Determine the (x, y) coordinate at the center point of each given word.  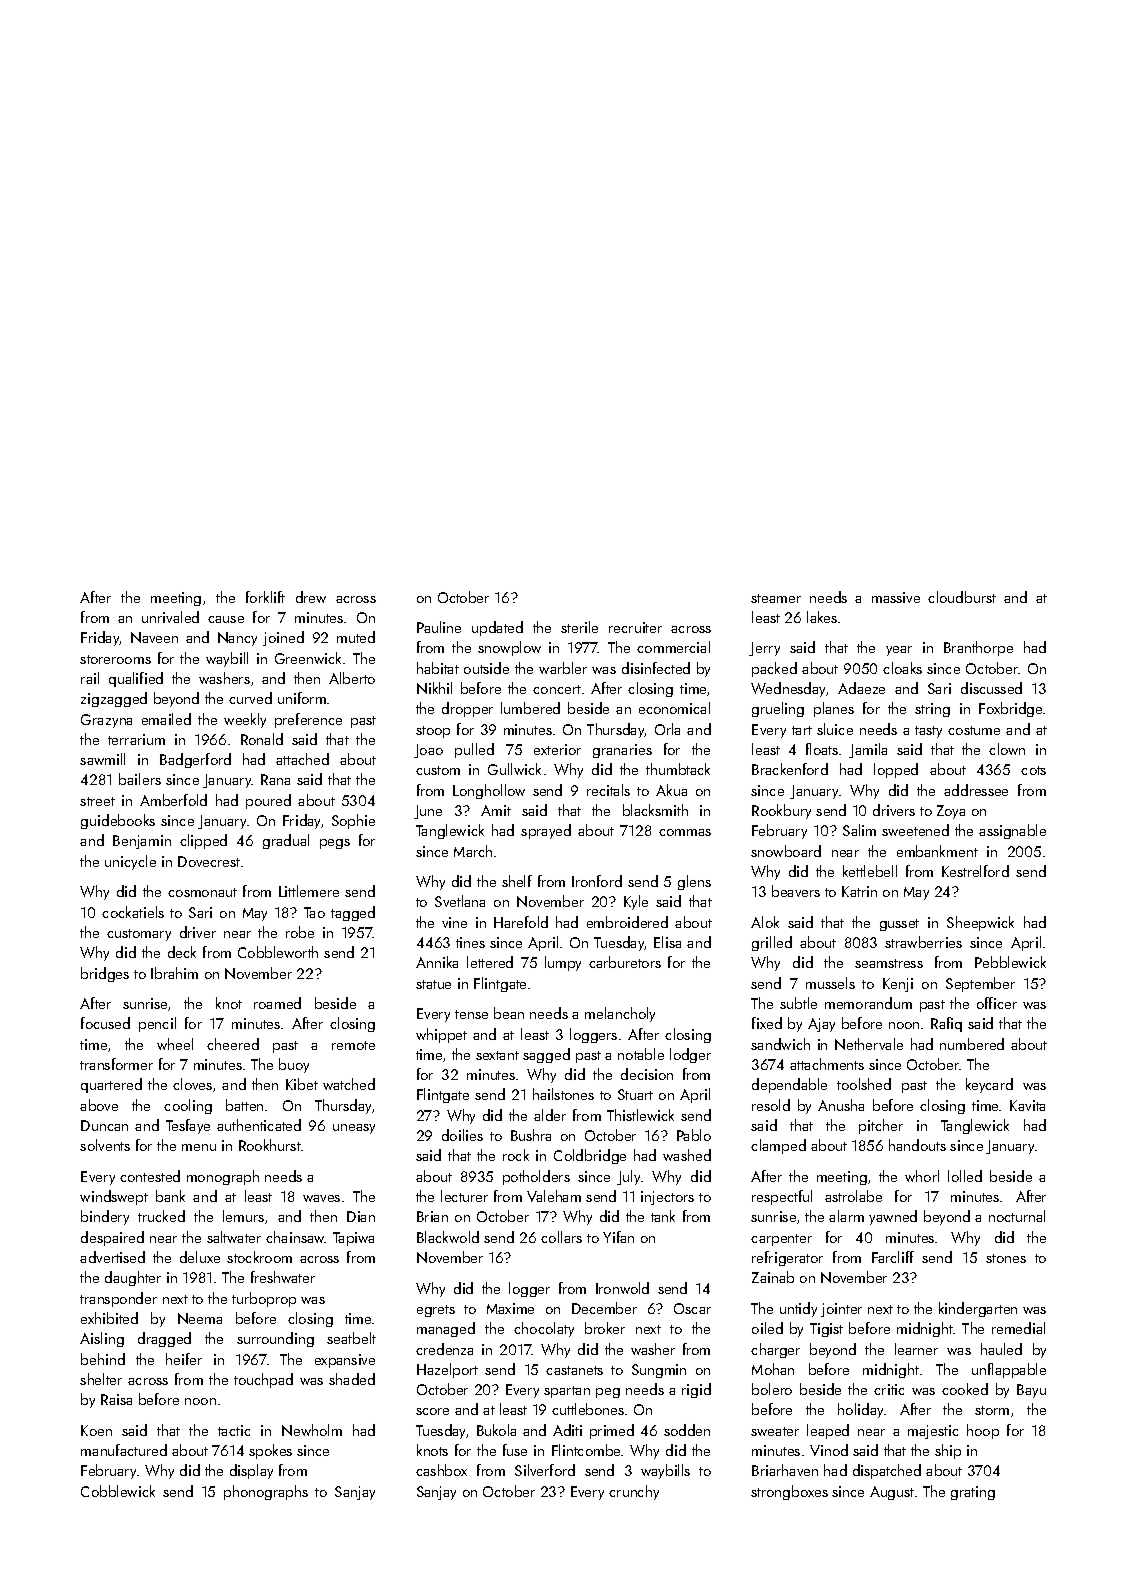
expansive (345, 1361)
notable (641, 1054)
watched (349, 1084)
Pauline (439, 627)
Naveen (154, 637)
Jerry (764, 649)
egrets (436, 1311)
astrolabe (853, 1196)
